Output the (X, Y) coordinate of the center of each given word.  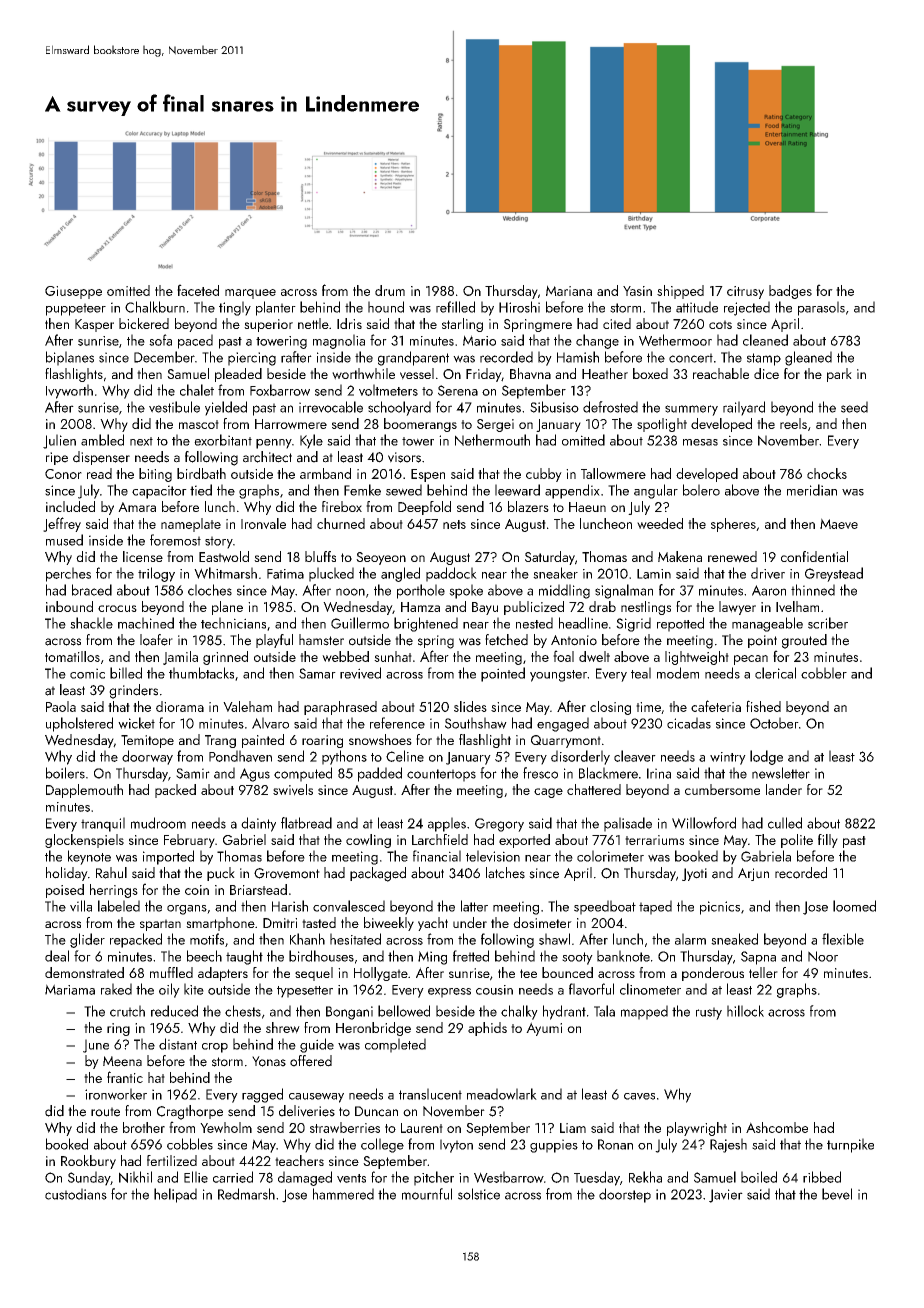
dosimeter (542, 922)
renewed (732, 557)
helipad (175, 1195)
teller (763, 972)
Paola (61, 706)
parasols (821, 308)
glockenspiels (84, 841)
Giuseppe (73, 292)
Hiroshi (519, 307)
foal (563, 656)
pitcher (434, 1178)
